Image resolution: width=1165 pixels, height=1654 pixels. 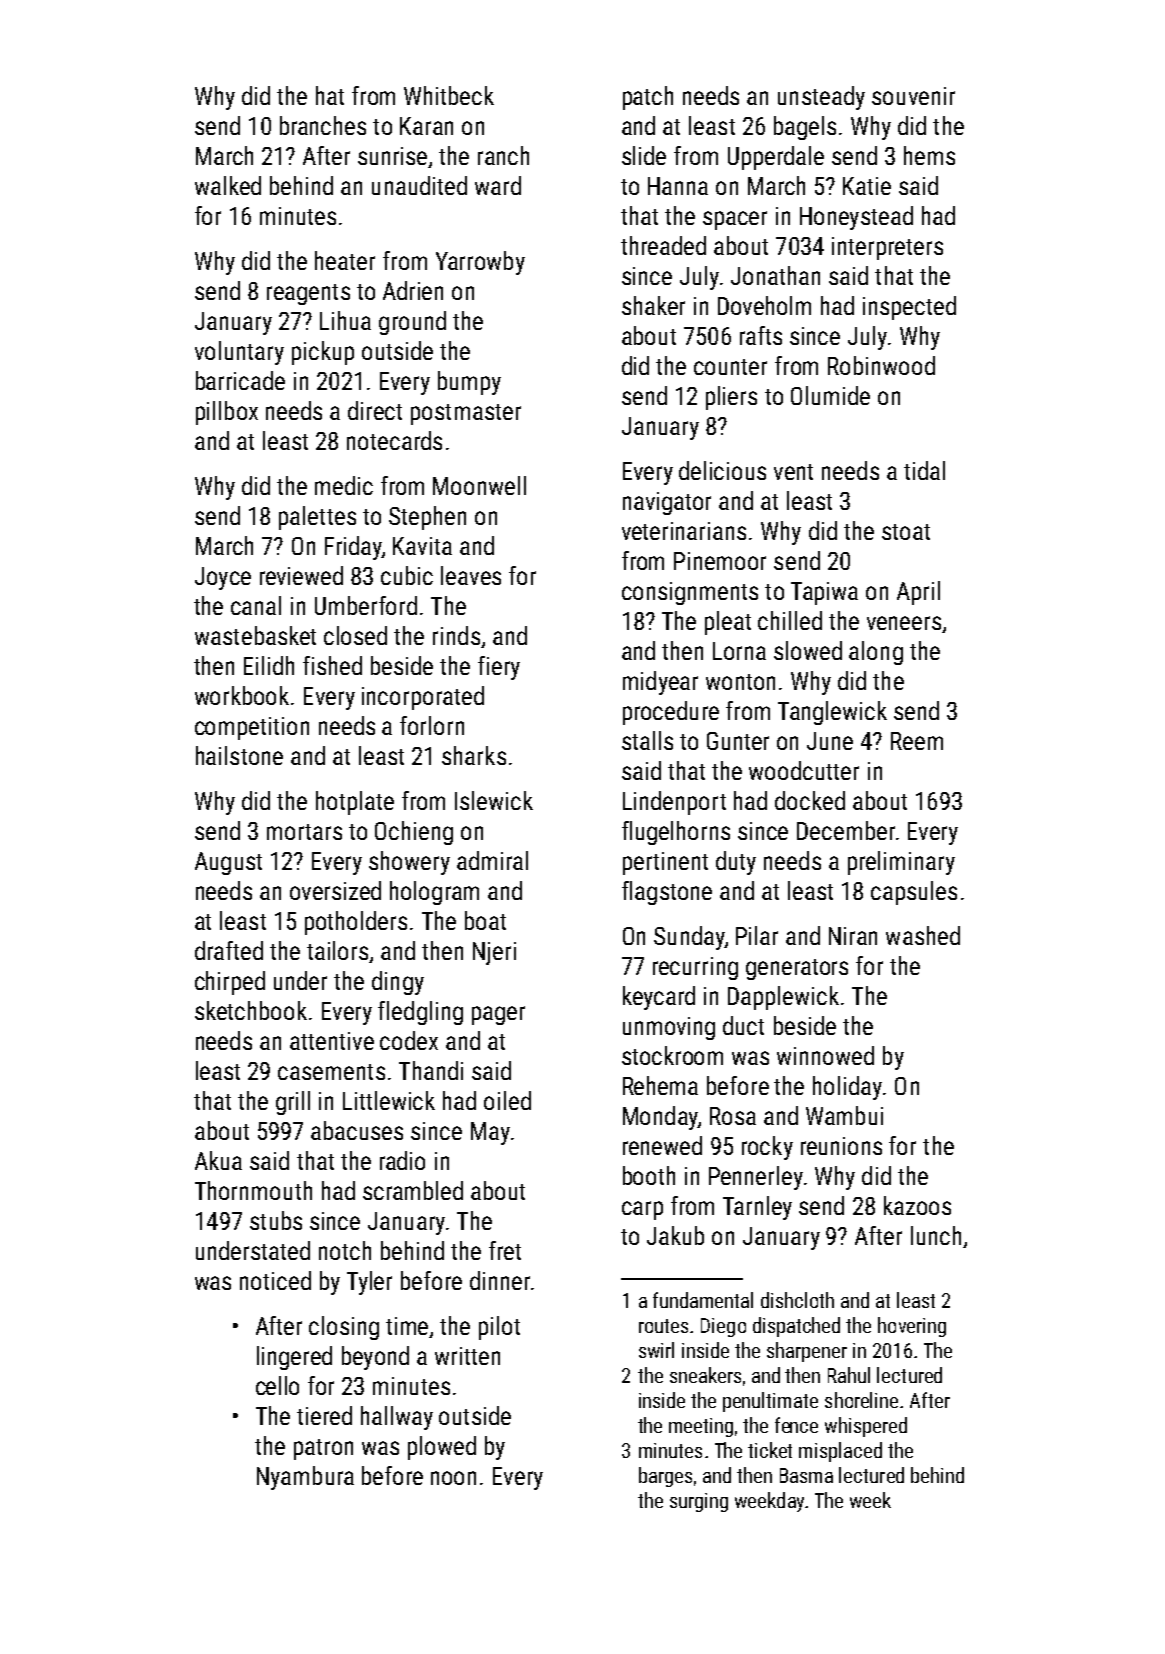 What do you see at coordinates (344, 1328) in the image?
I see `closing` at bounding box center [344, 1328].
